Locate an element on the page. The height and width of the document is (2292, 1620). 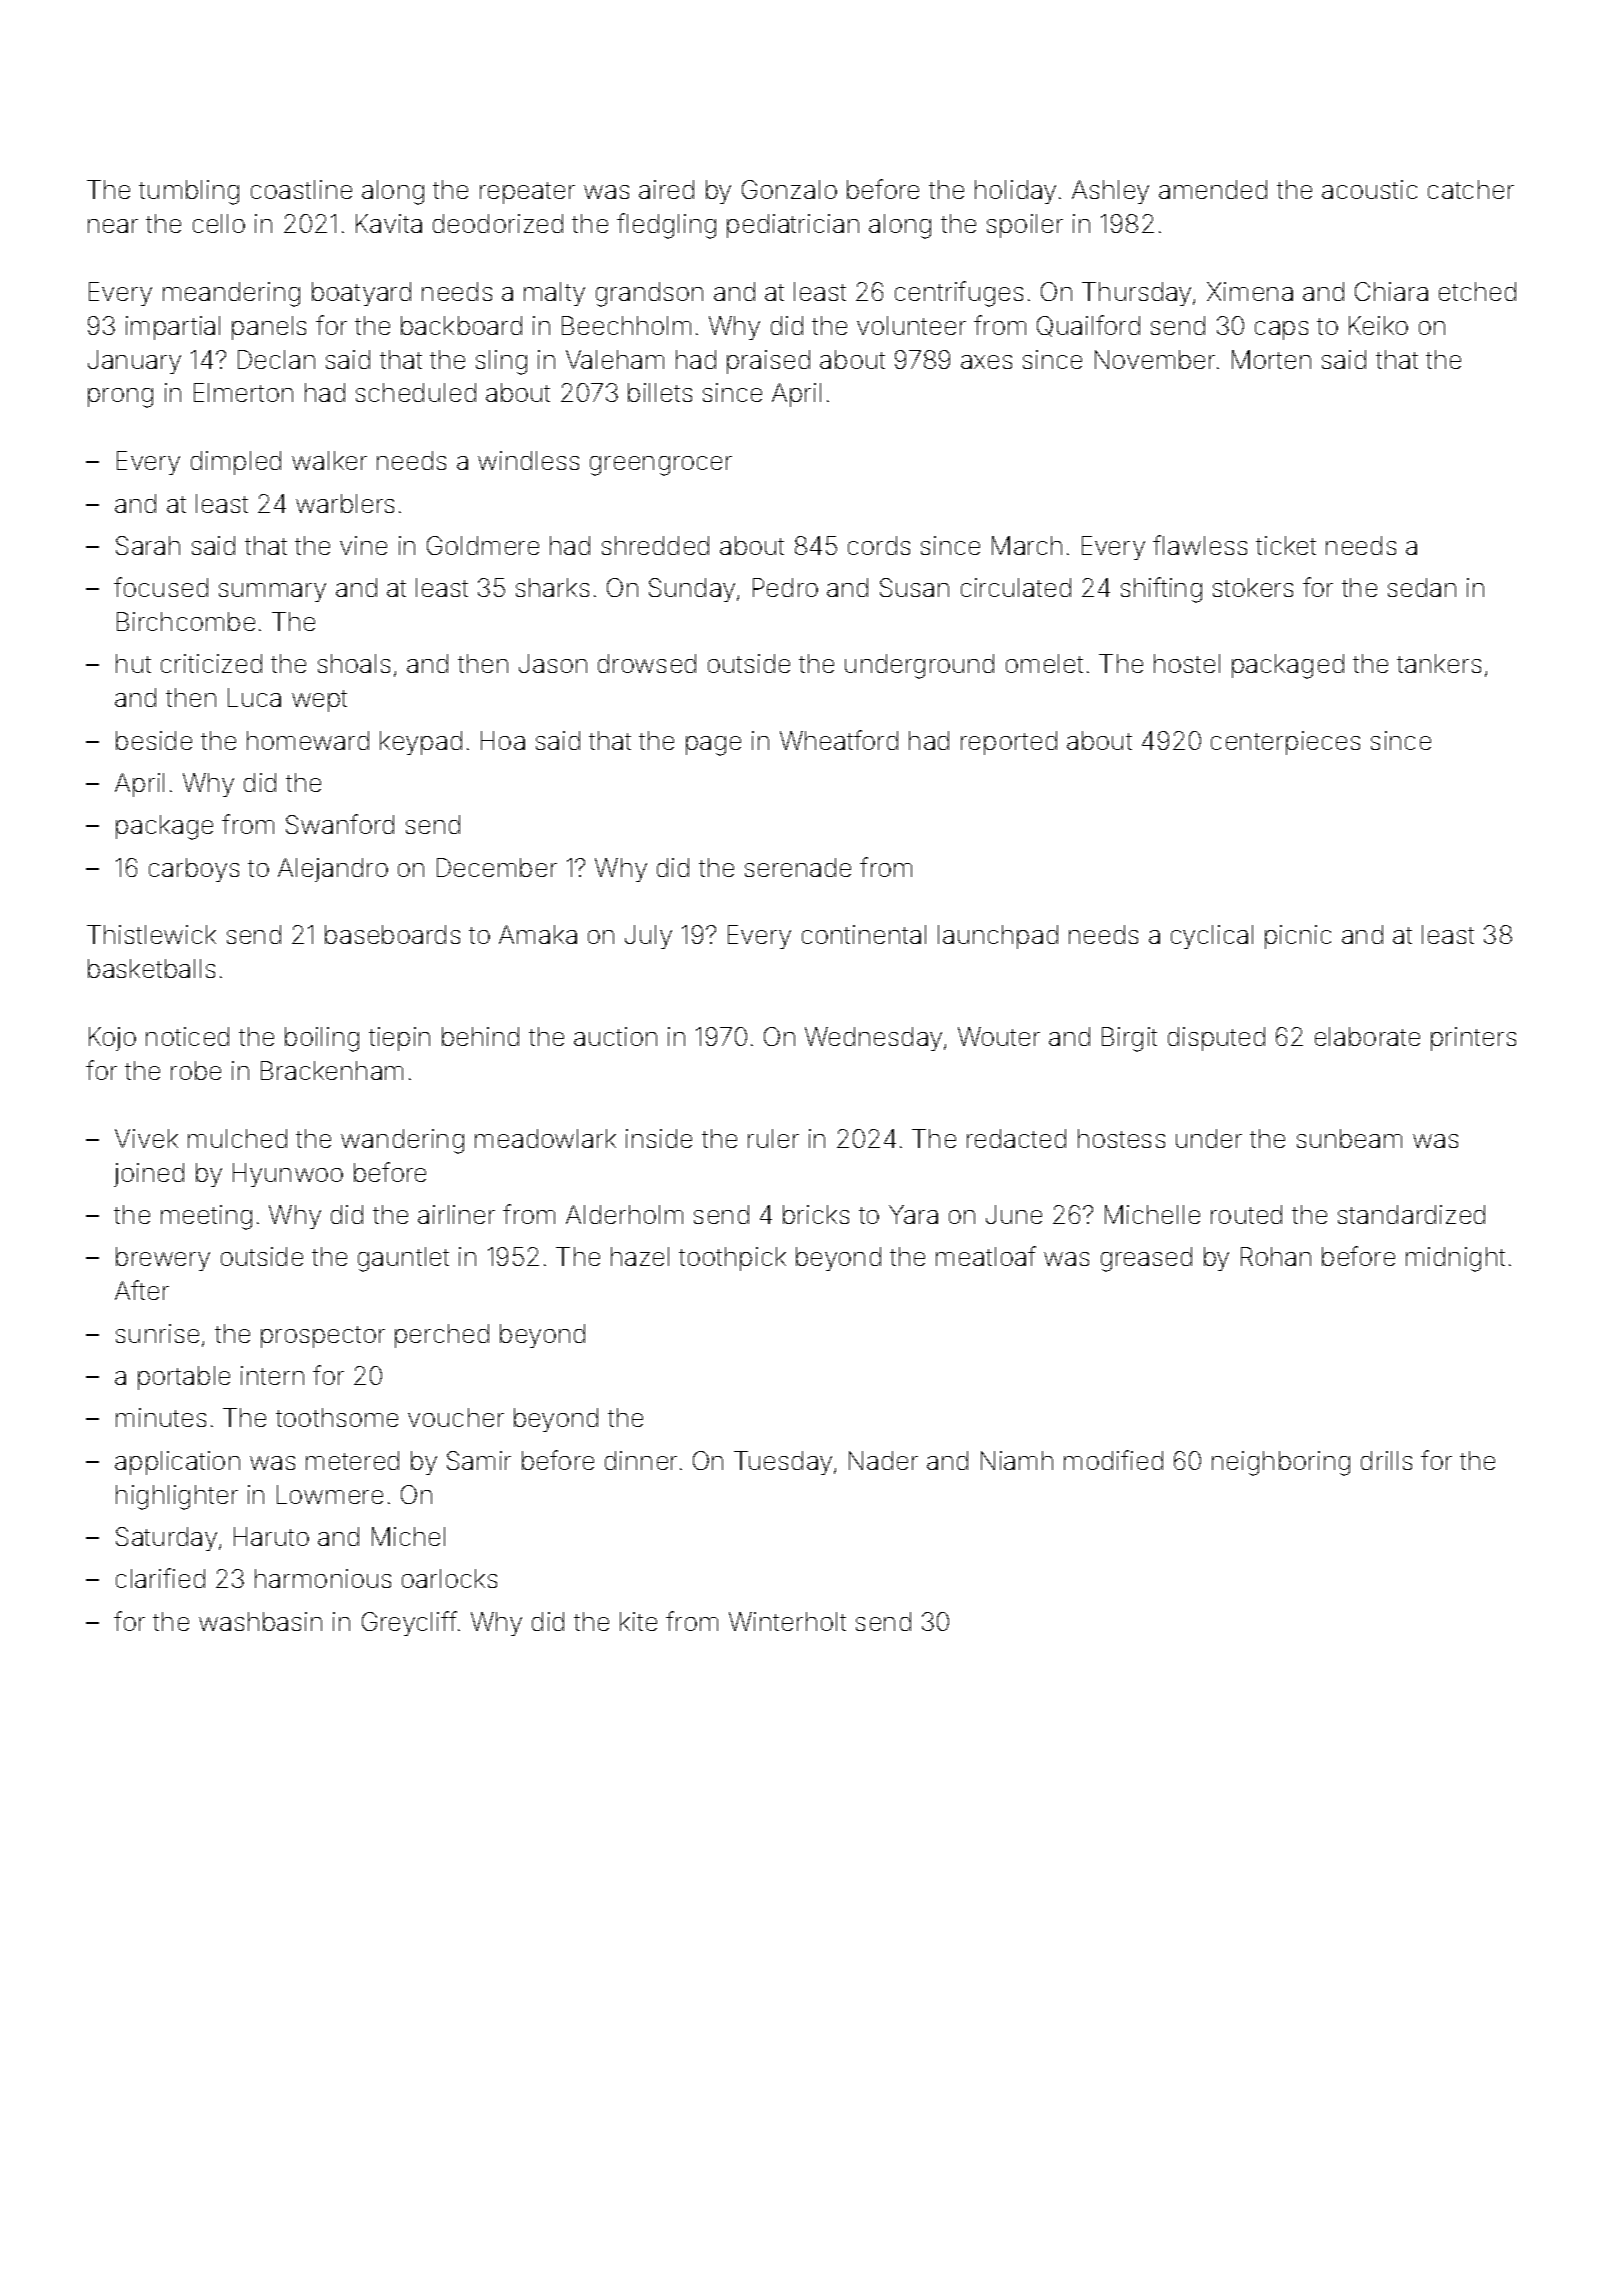
continental is located at coordinates (864, 934).
